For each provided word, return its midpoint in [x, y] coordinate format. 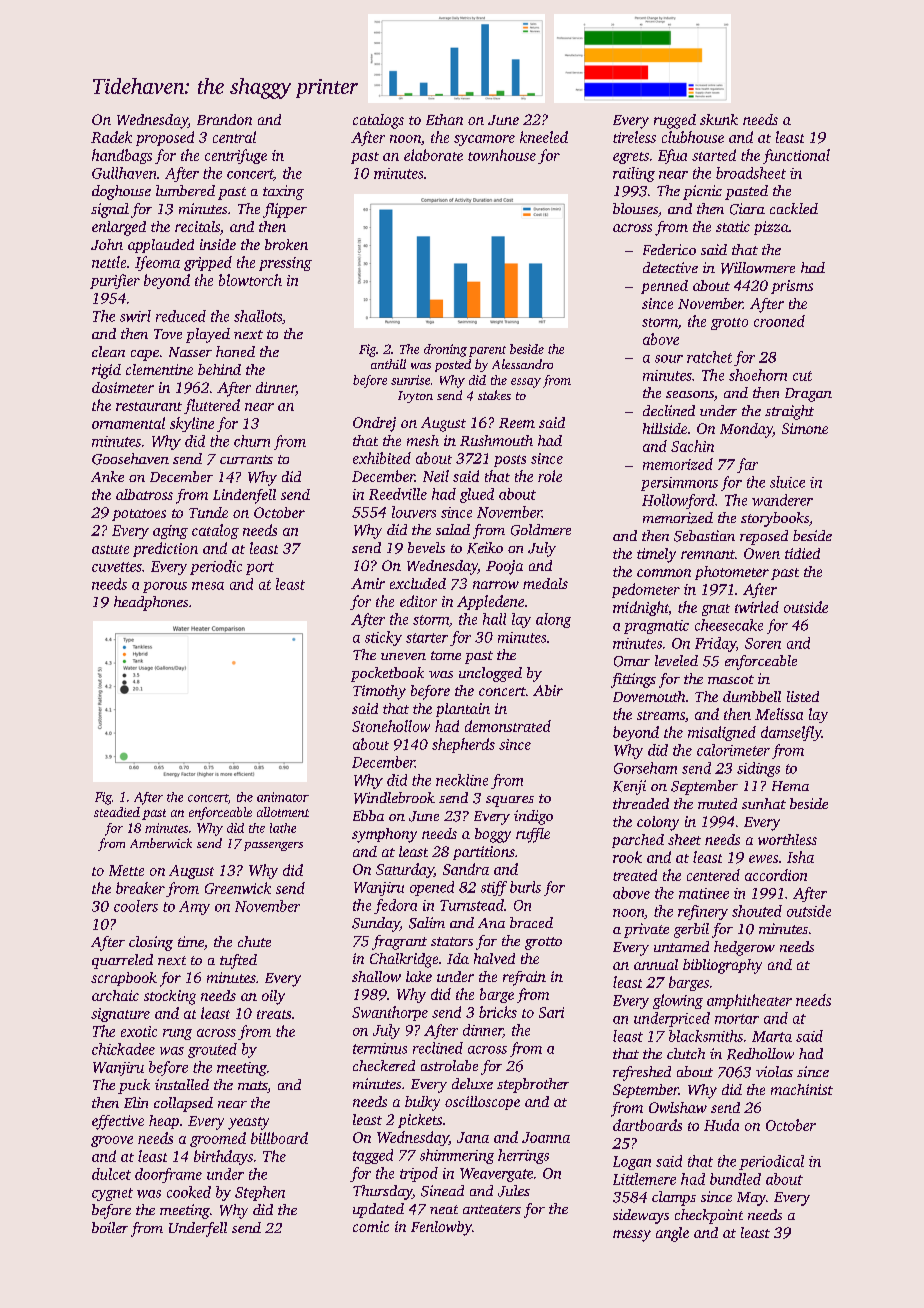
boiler [110, 1227]
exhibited [382, 458]
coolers [136, 906]
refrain [524, 978]
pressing [285, 264]
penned [664, 287]
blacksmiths [706, 1036]
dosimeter [123, 387]
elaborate [433, 155]
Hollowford [678, 501]
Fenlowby [441, 1228]
